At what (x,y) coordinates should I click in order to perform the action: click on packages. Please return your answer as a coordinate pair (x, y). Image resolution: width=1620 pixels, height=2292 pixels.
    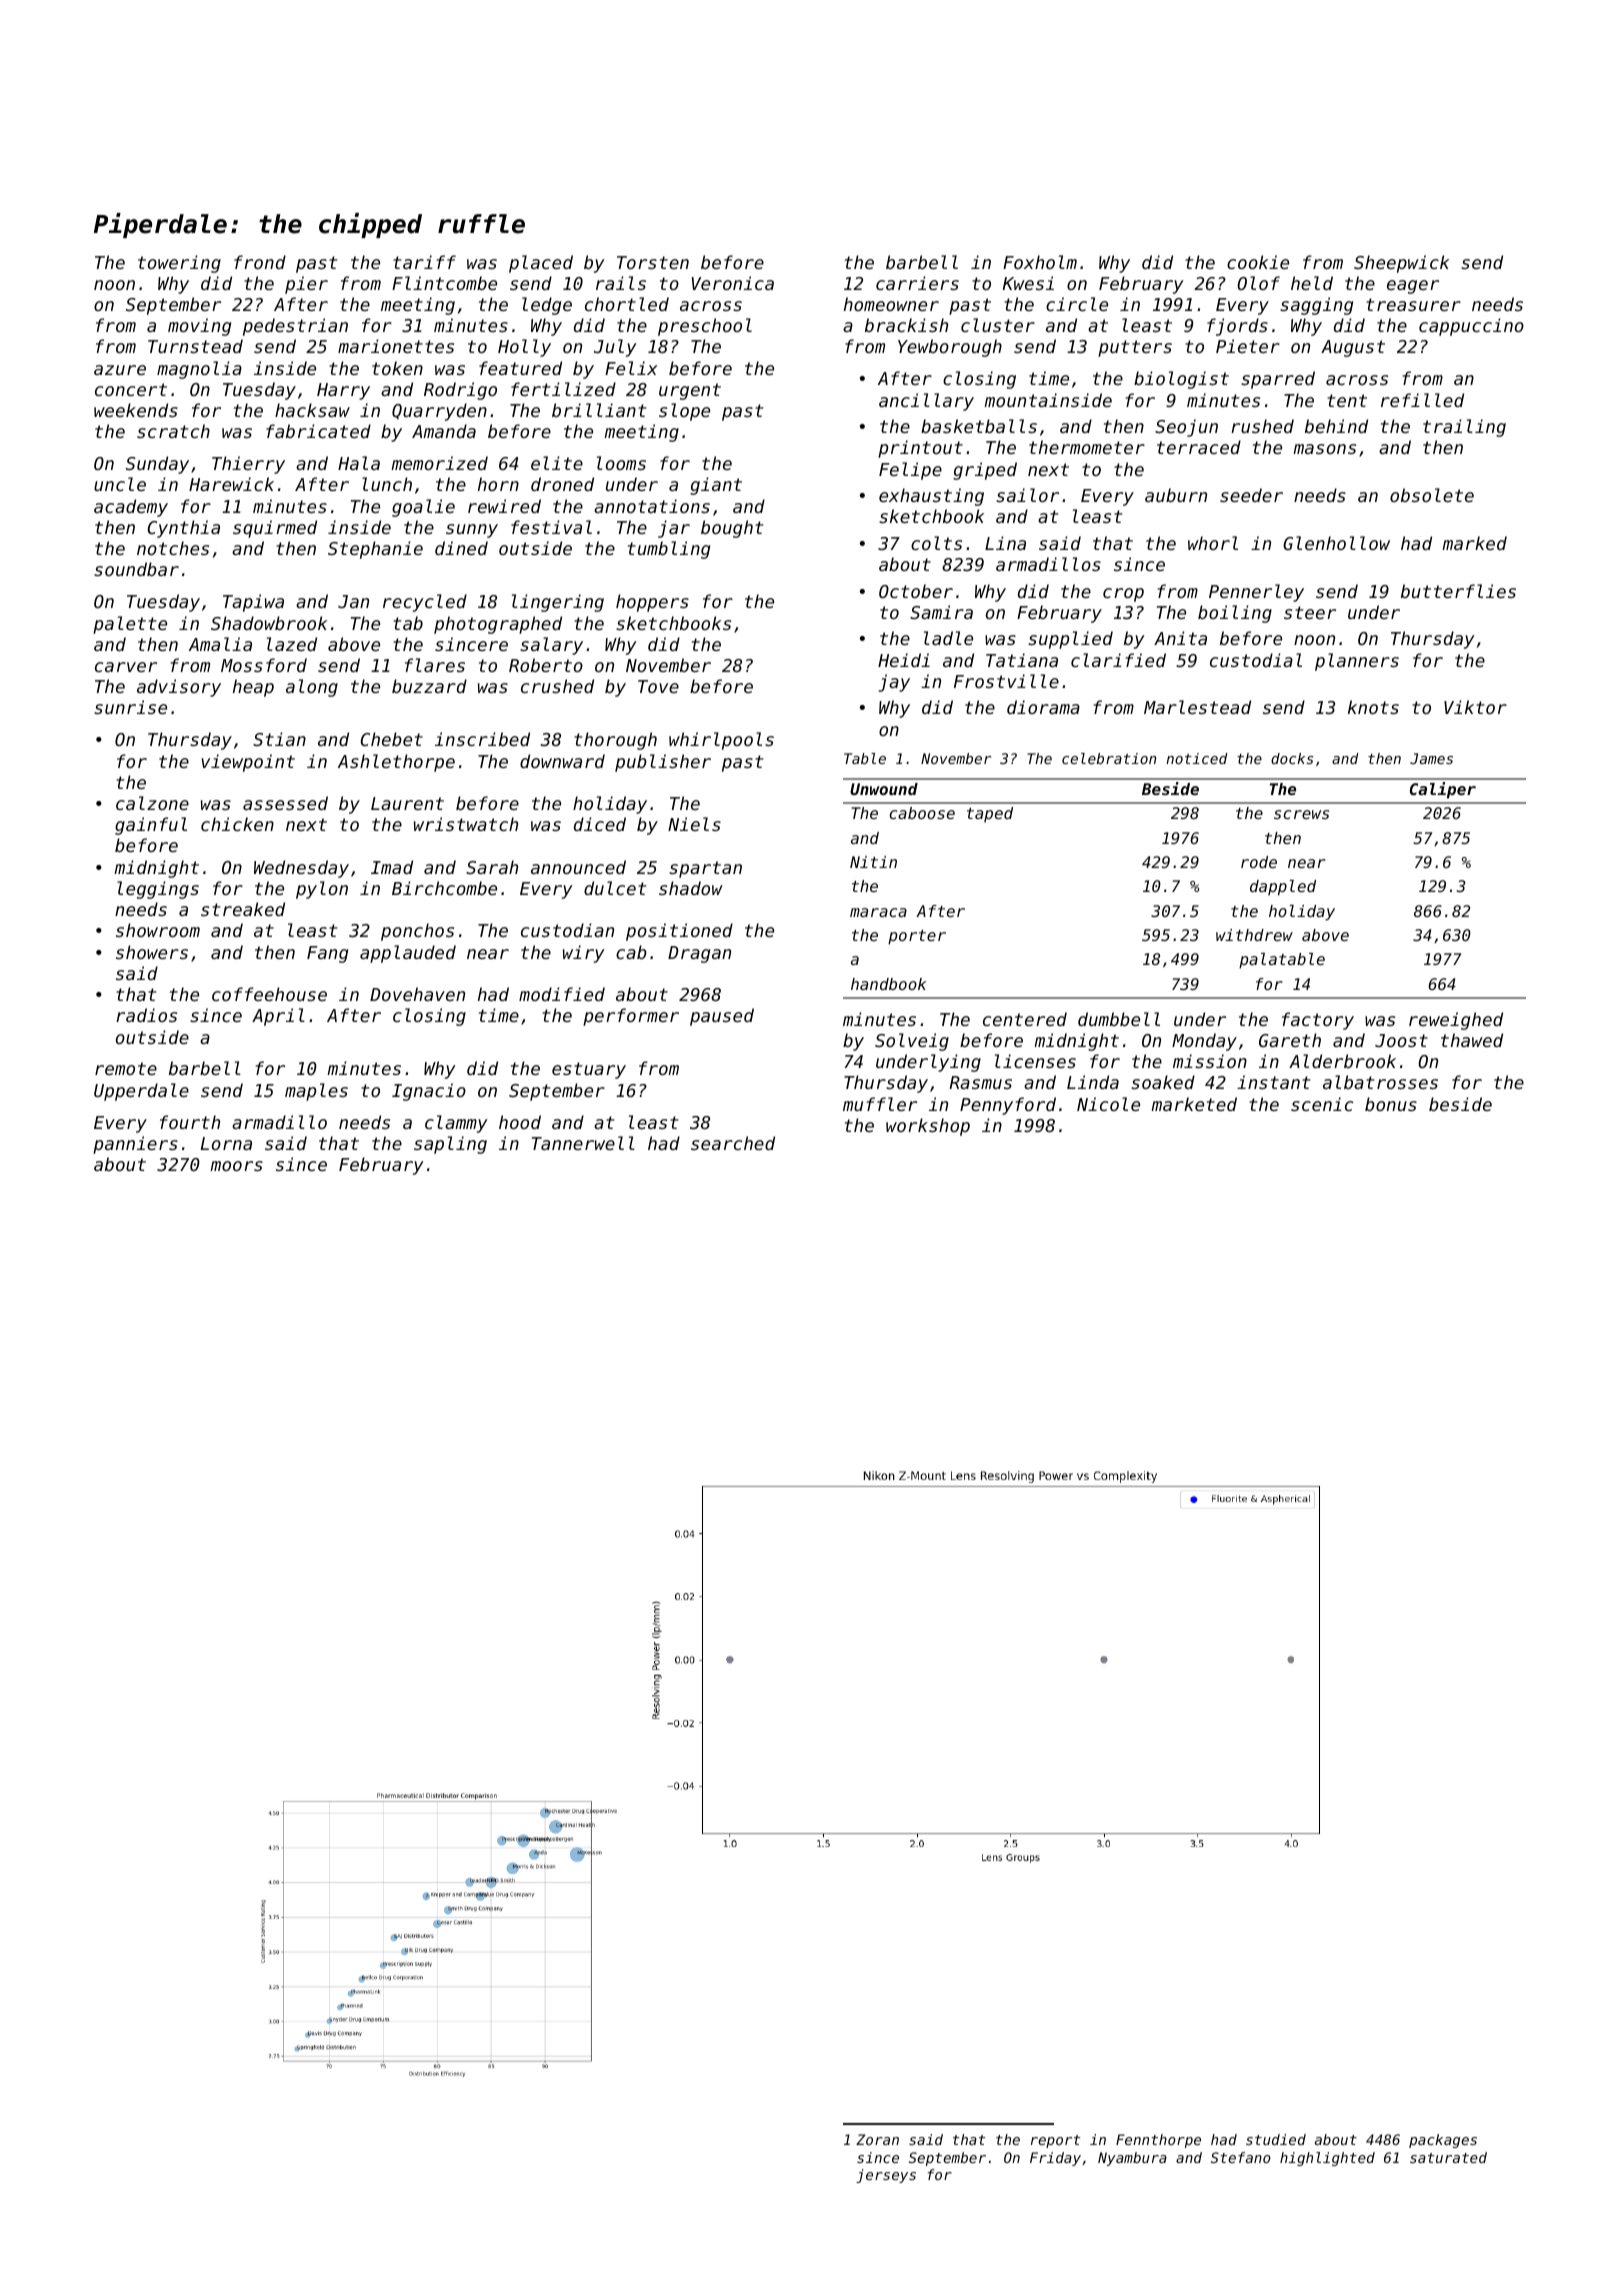
    Looking at the image, I should click on (1443, 2141).
